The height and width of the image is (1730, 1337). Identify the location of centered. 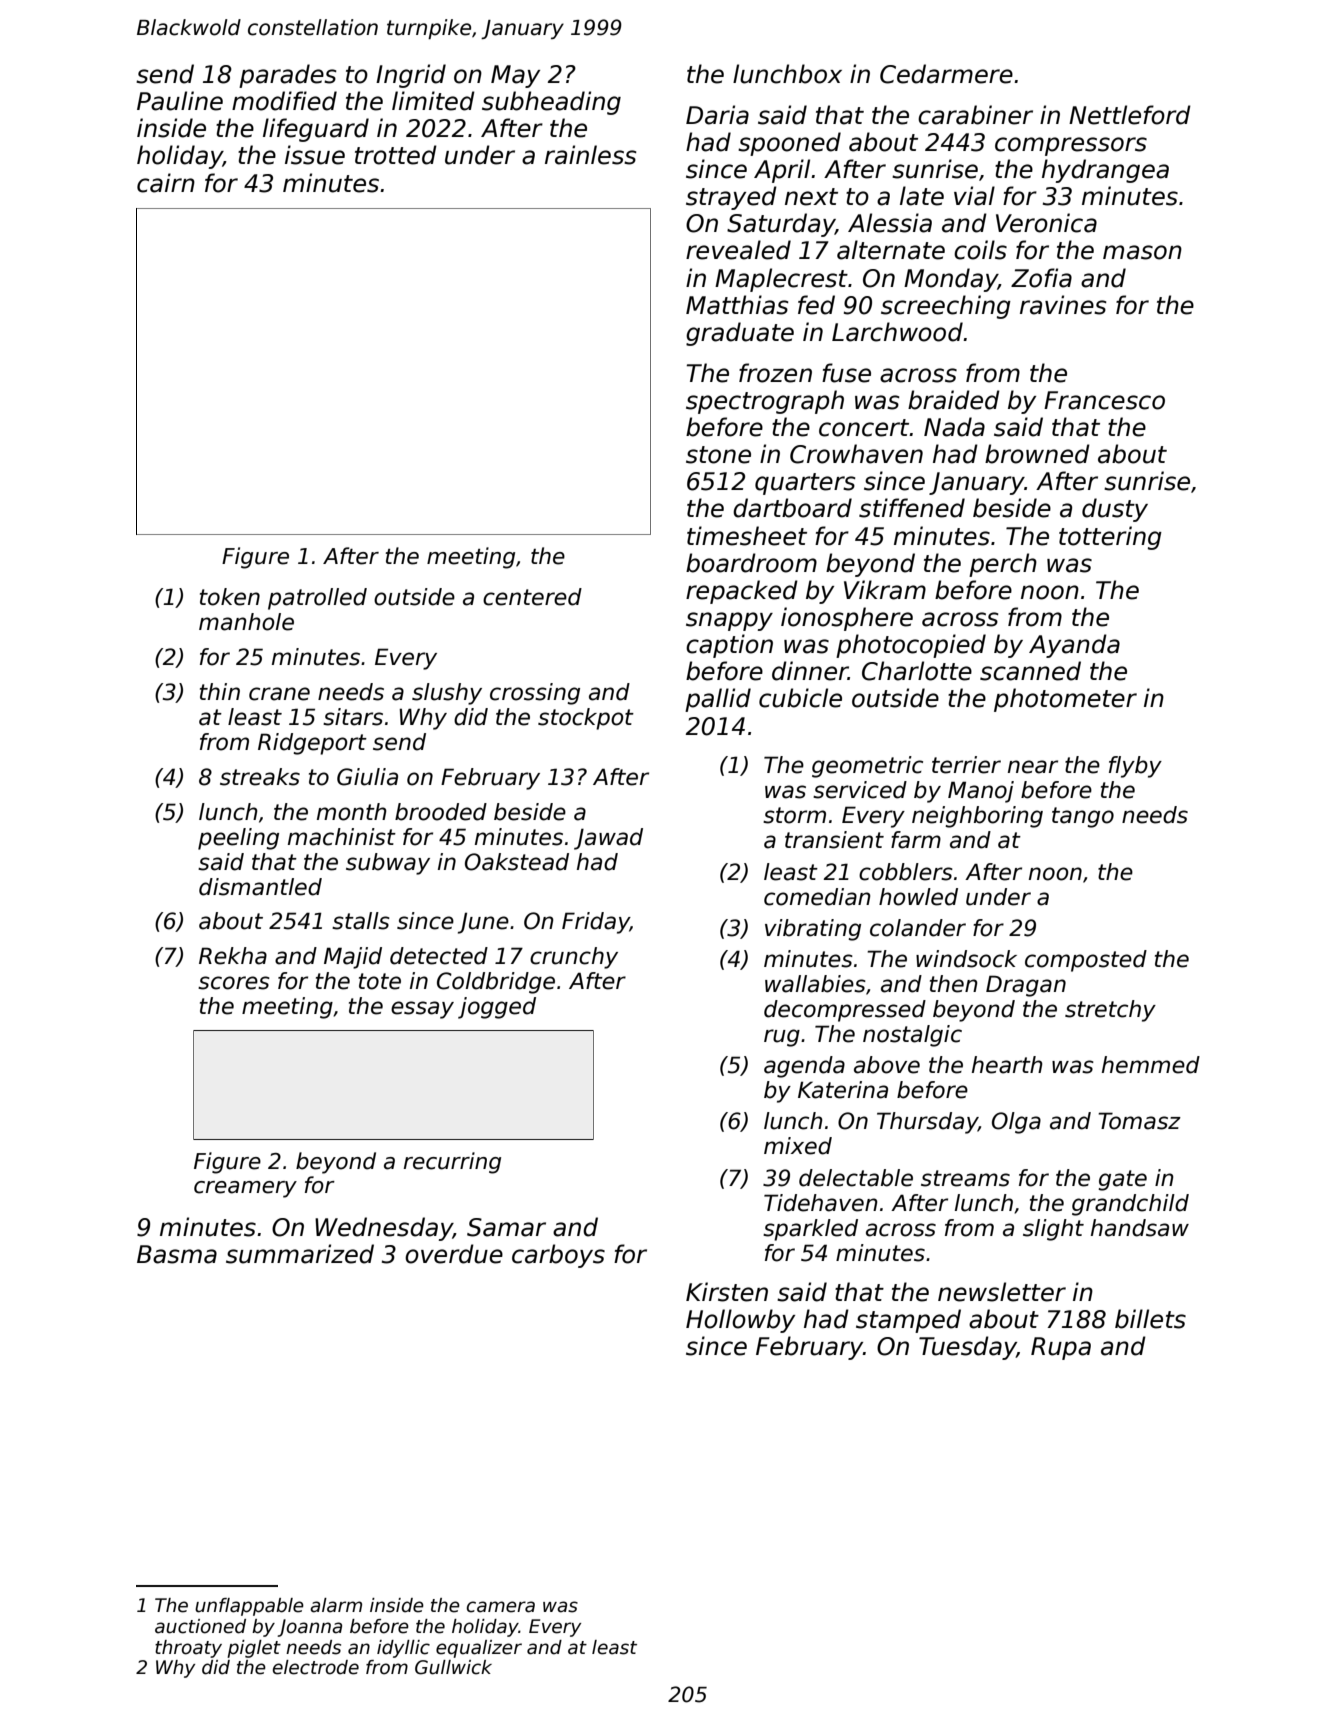
(532, 597).
